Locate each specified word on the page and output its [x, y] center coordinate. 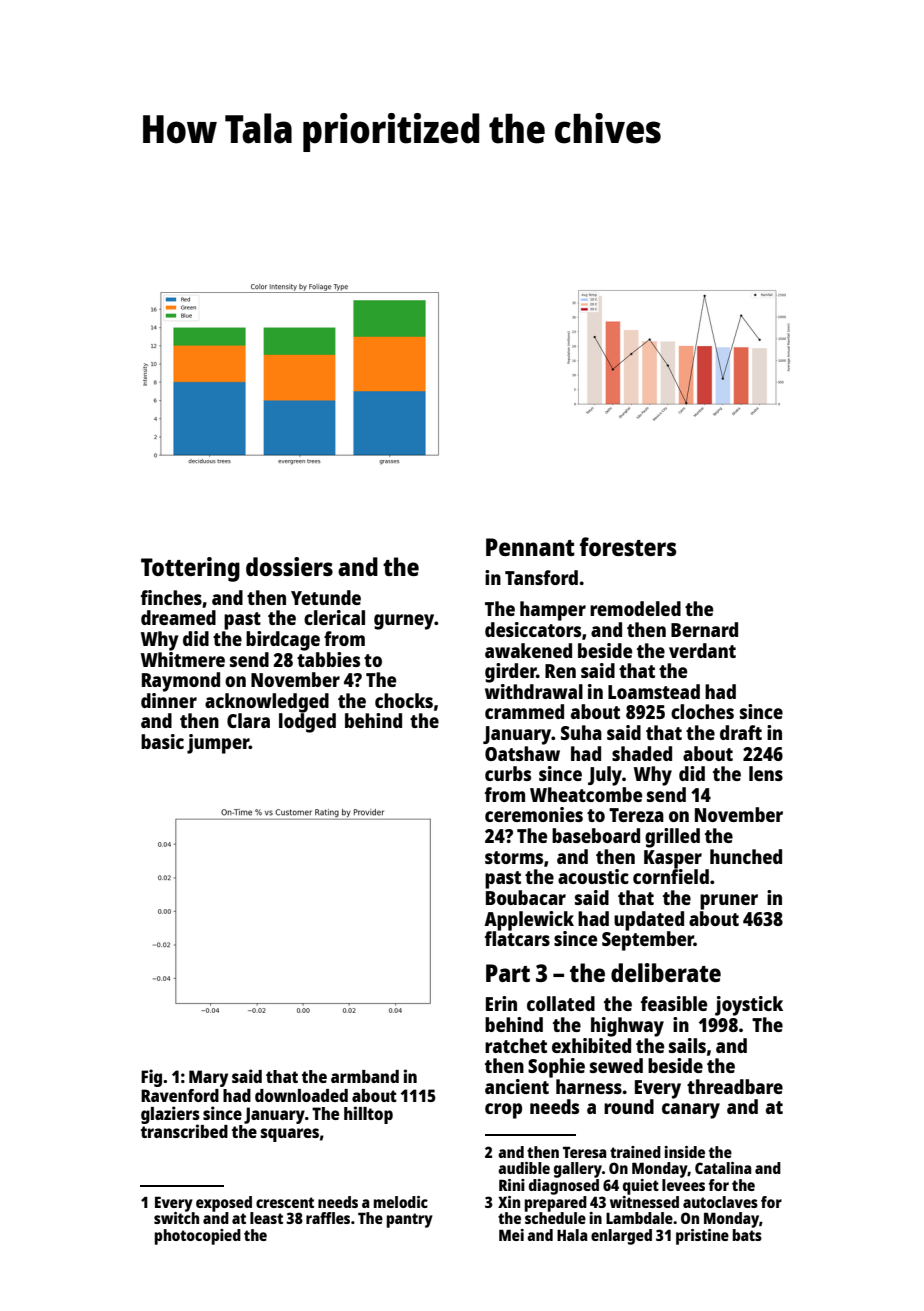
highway [627, 1027]
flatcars [517, 938]
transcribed [184, 1131]
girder [511, 673]
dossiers [289, 566]
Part [508, 973]
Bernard [704, 629]
